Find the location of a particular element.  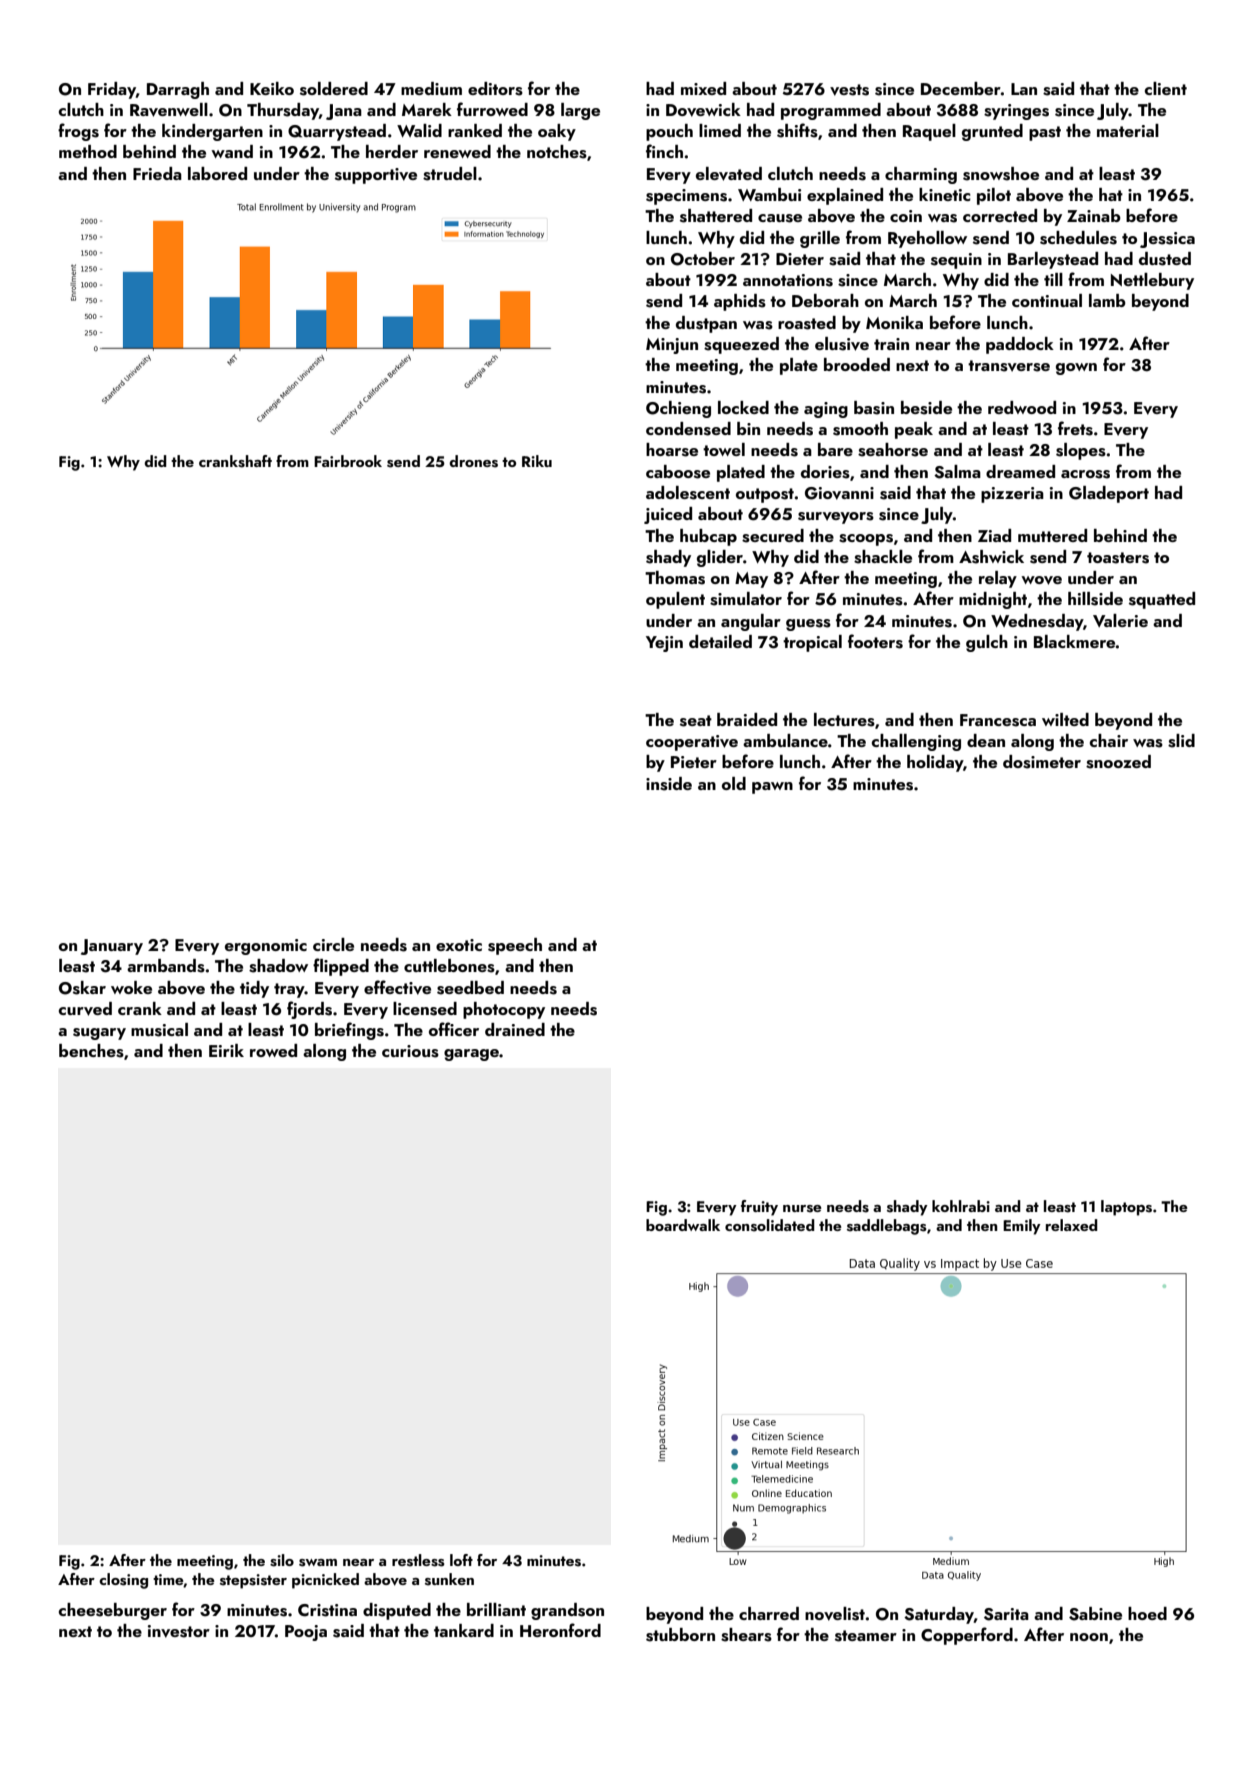

oaky is located at coordinates (557, 132).
